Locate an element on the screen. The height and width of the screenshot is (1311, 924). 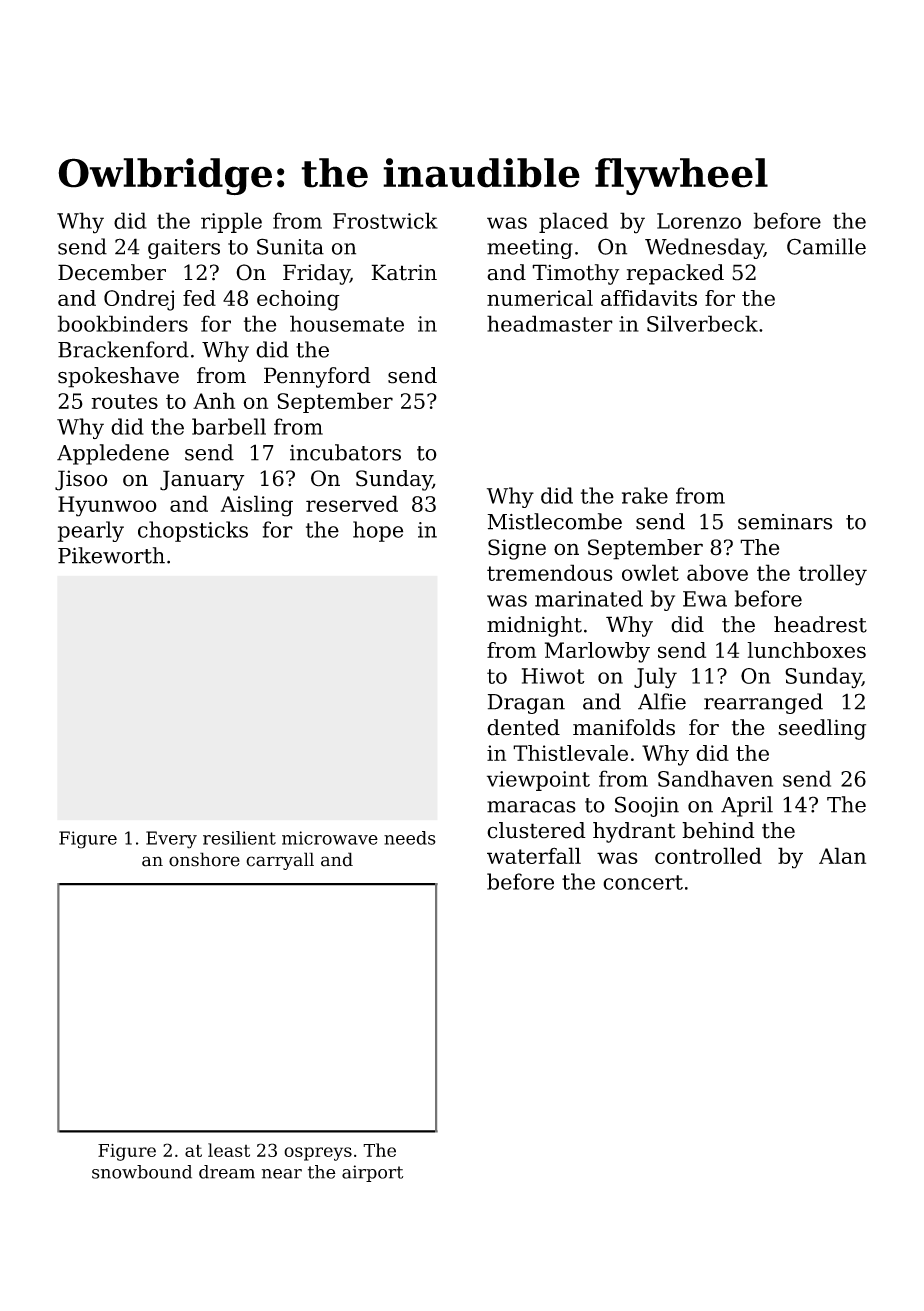
Lorenzo is located at coordinates (699, 221).
